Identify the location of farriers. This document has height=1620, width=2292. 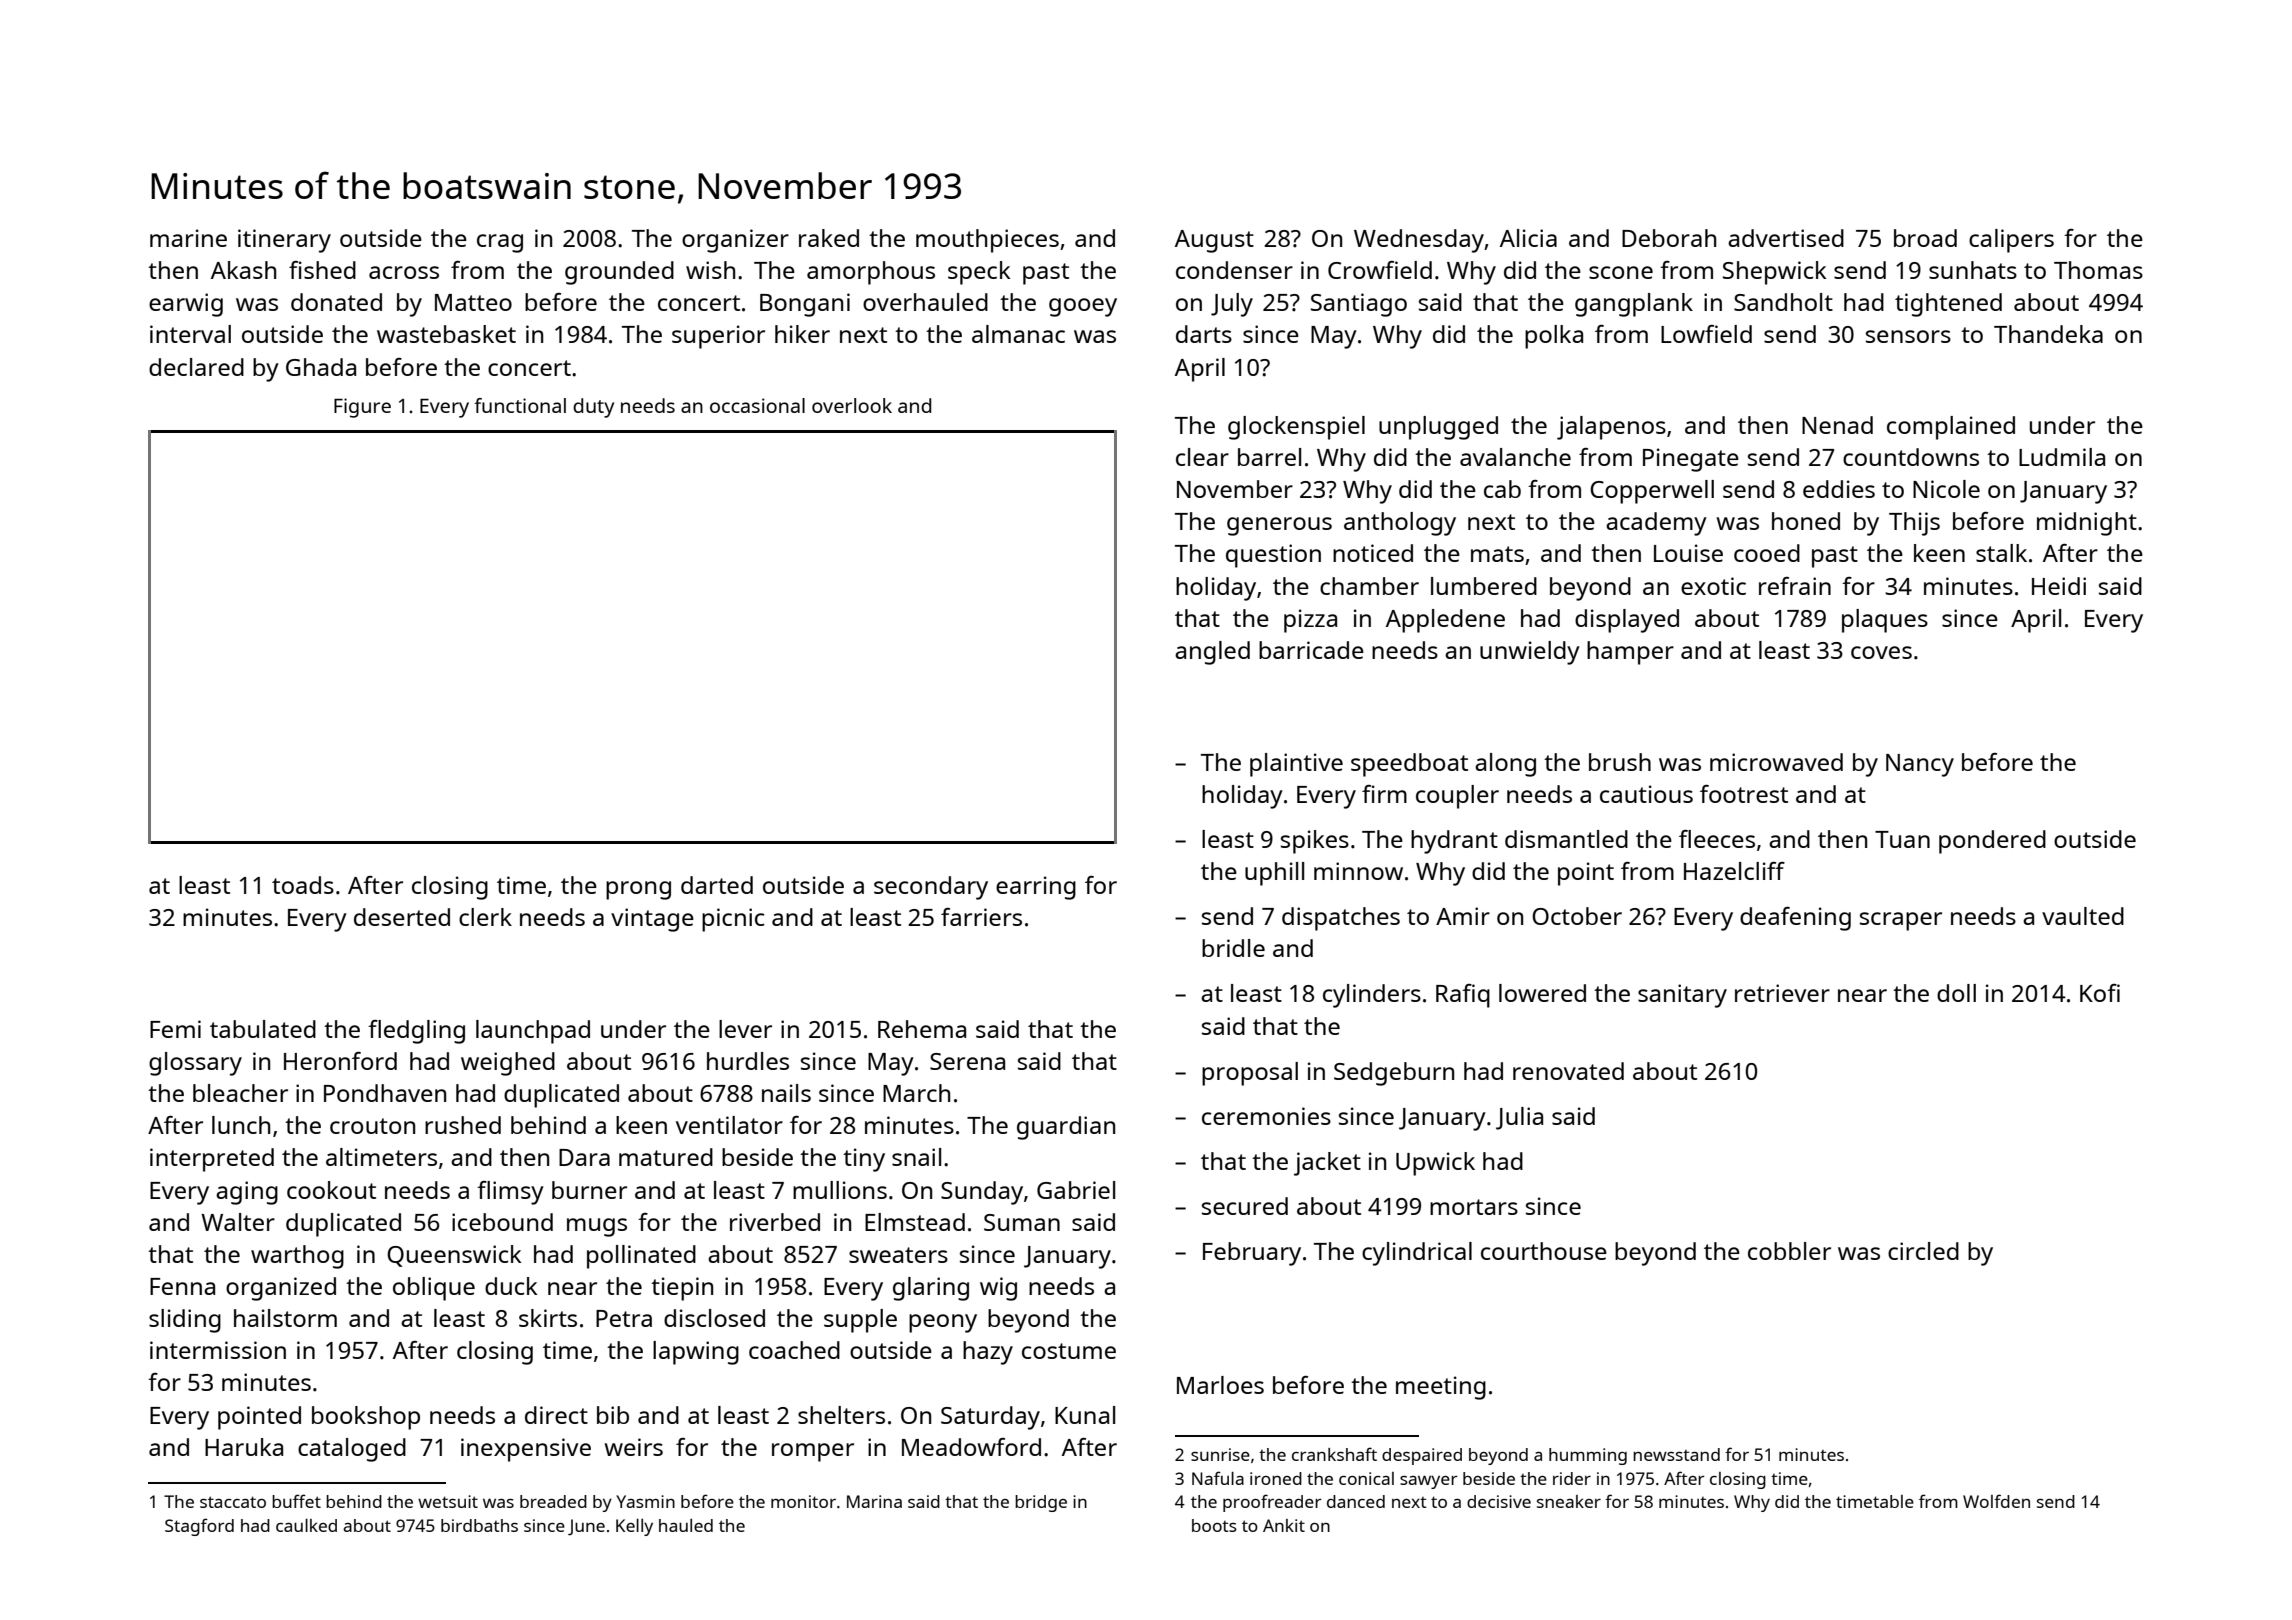
(981, 917).
